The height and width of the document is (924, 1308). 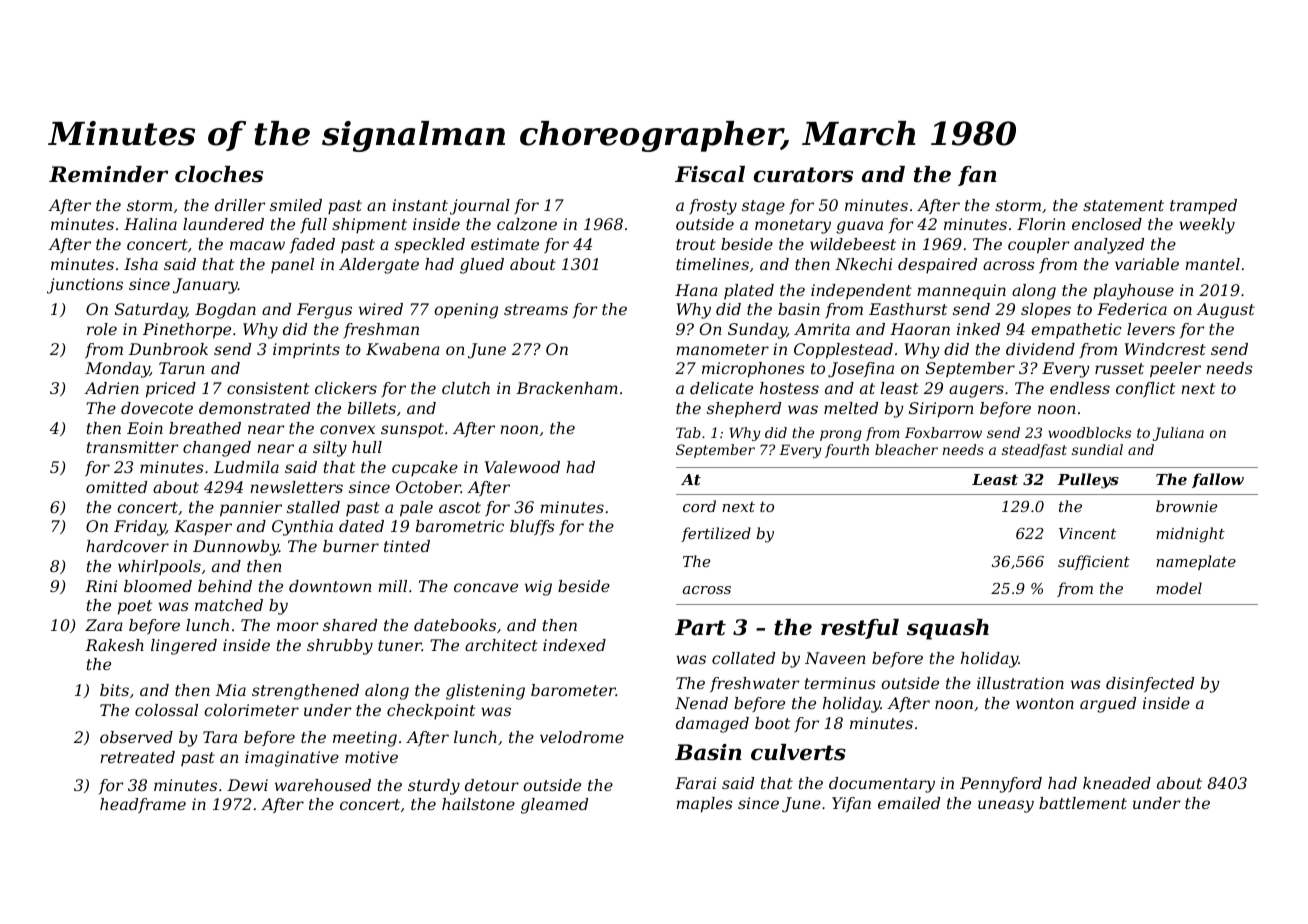 I want to click on despaired, so click(x=937, y=266).
